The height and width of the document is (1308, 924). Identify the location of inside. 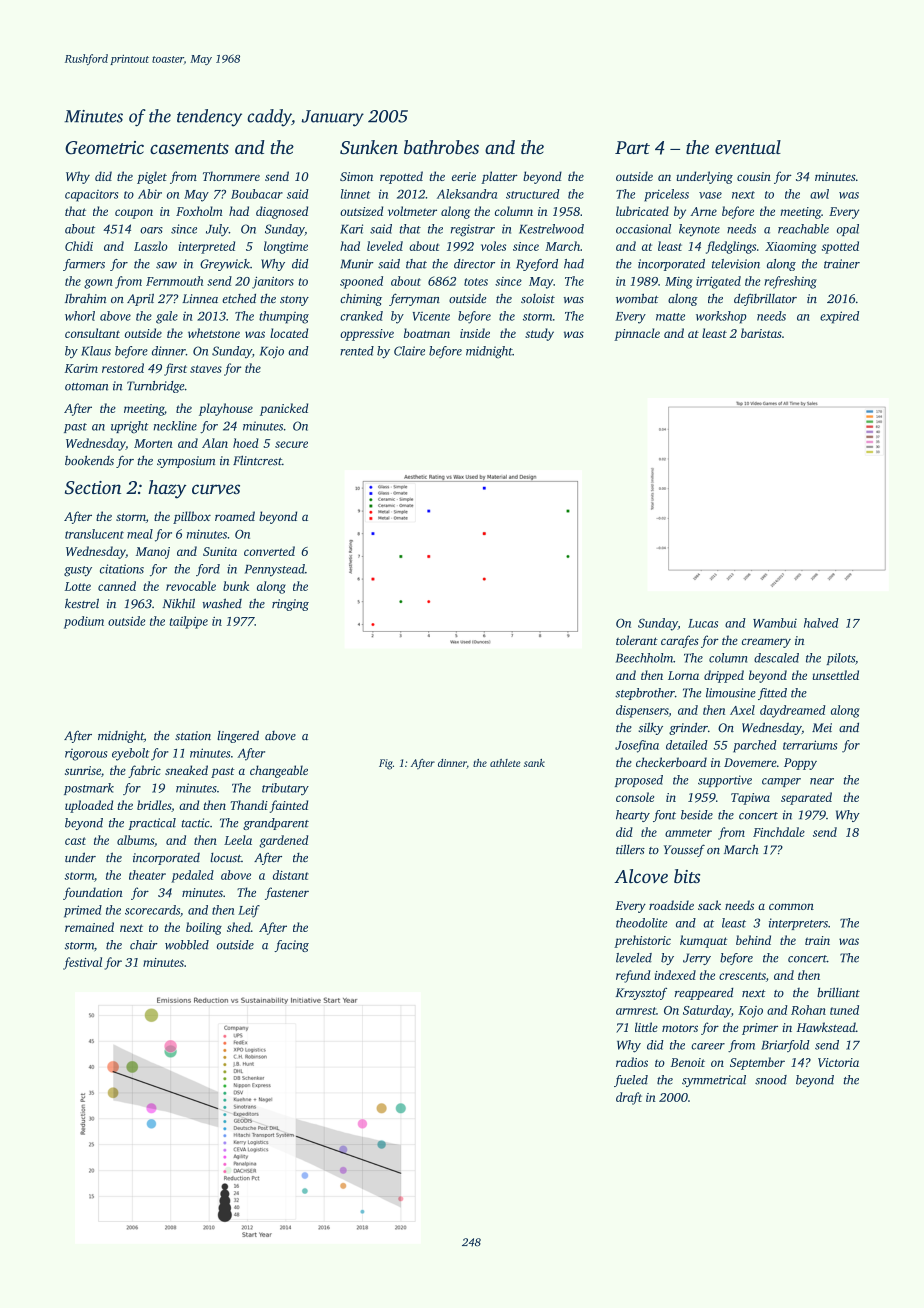
(475, 333).
